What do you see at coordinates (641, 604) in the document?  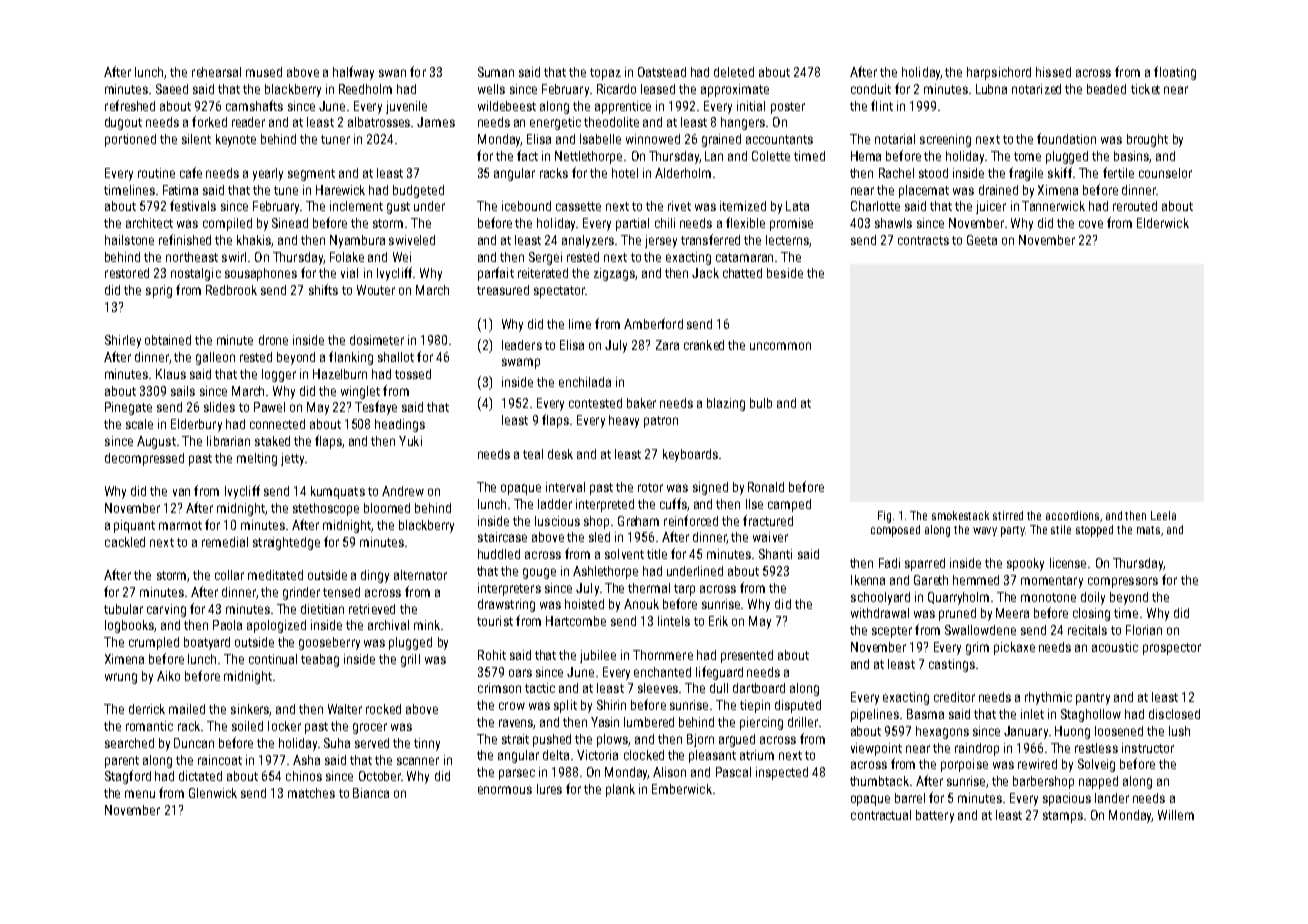 I see `Anouk` at bounding box center [641, 604].
